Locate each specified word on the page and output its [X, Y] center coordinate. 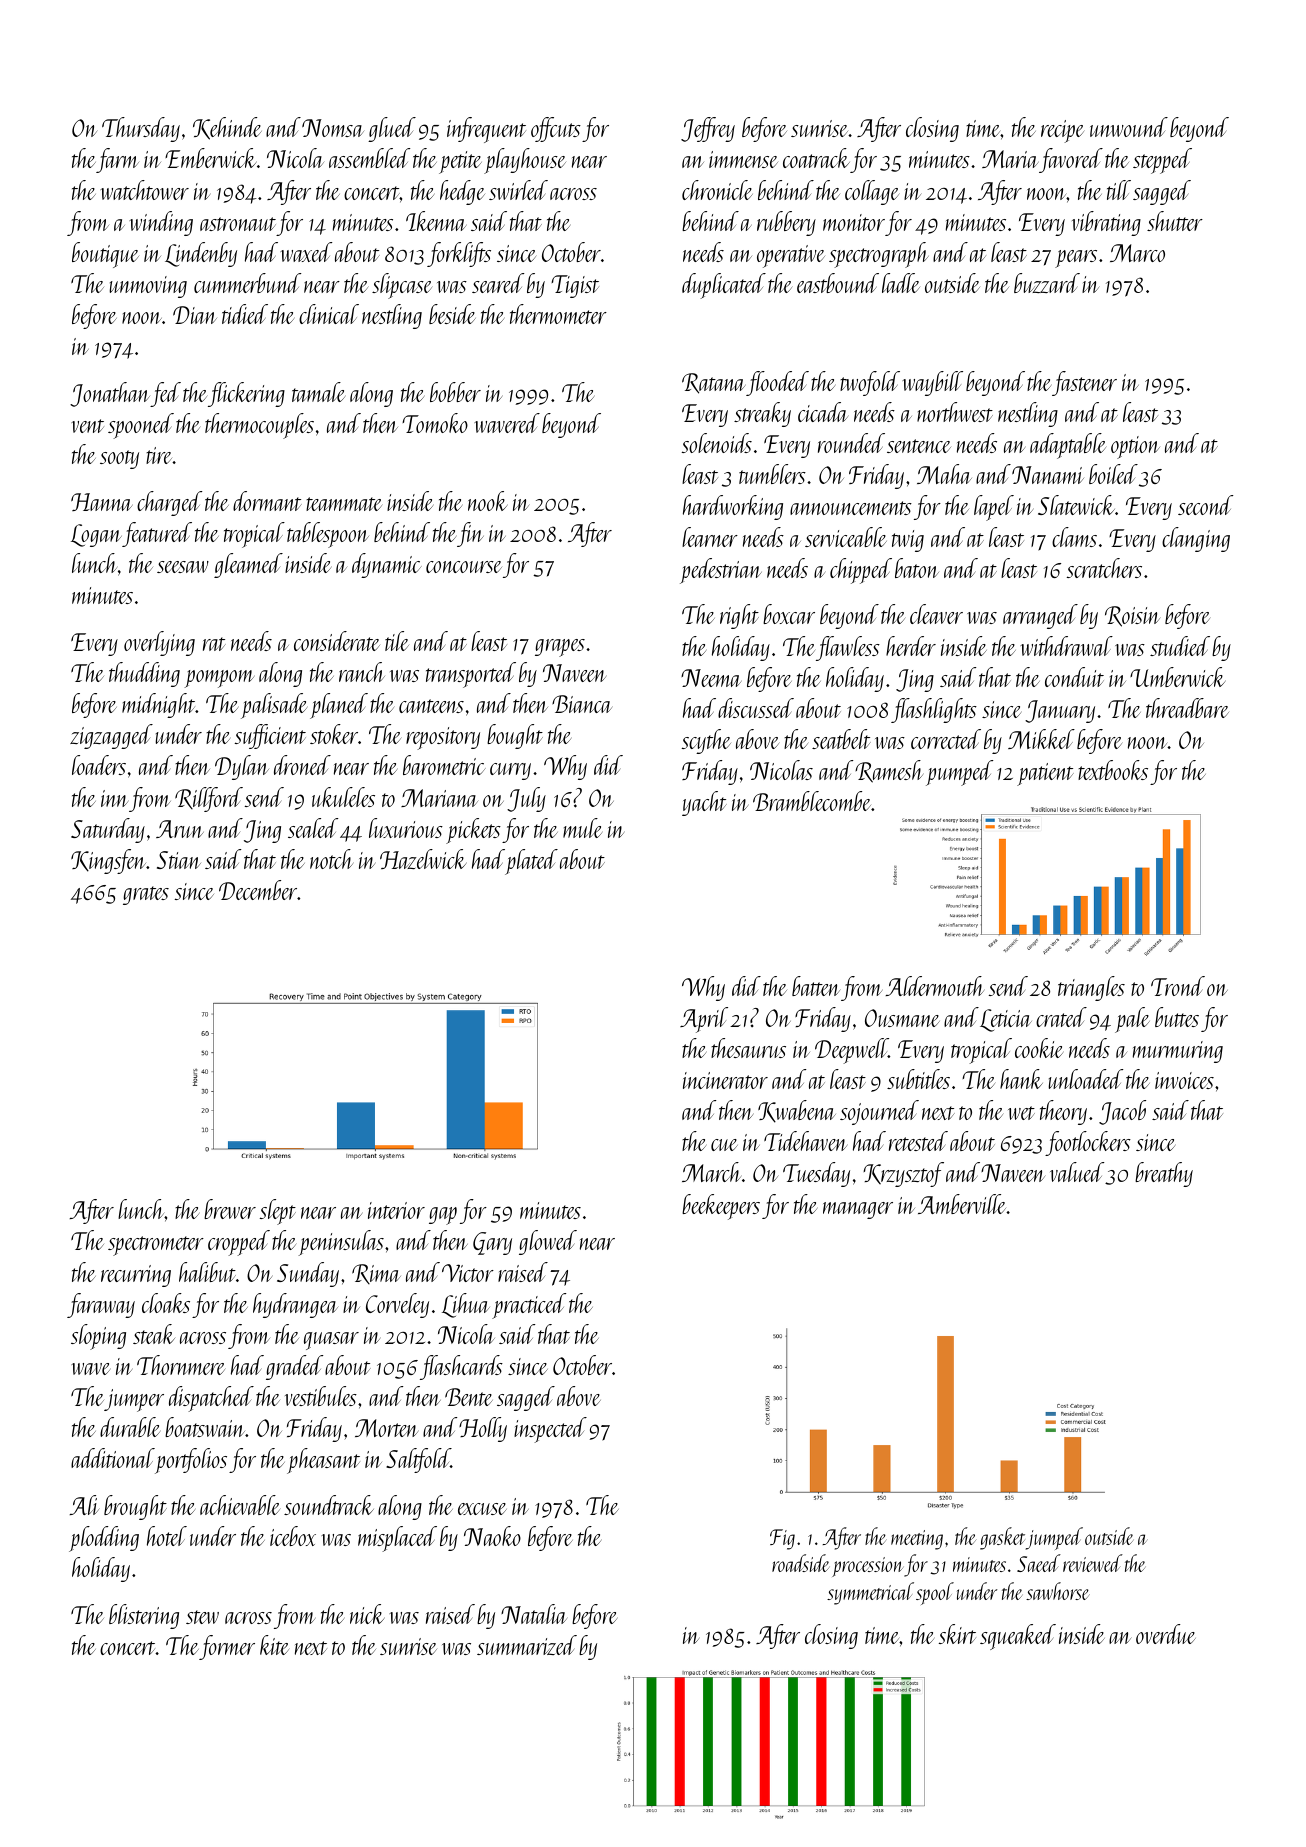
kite [274, 1645]
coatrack [816, 158]
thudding [144, 674]
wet [1021, 1113]
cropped [239, 1243]
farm [117, 160]
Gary [492, 1243]
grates [146, 895]
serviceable [846, 537]
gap [443, 1216]
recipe [1062, 131]
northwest [955, 412]
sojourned [879, 1112]
